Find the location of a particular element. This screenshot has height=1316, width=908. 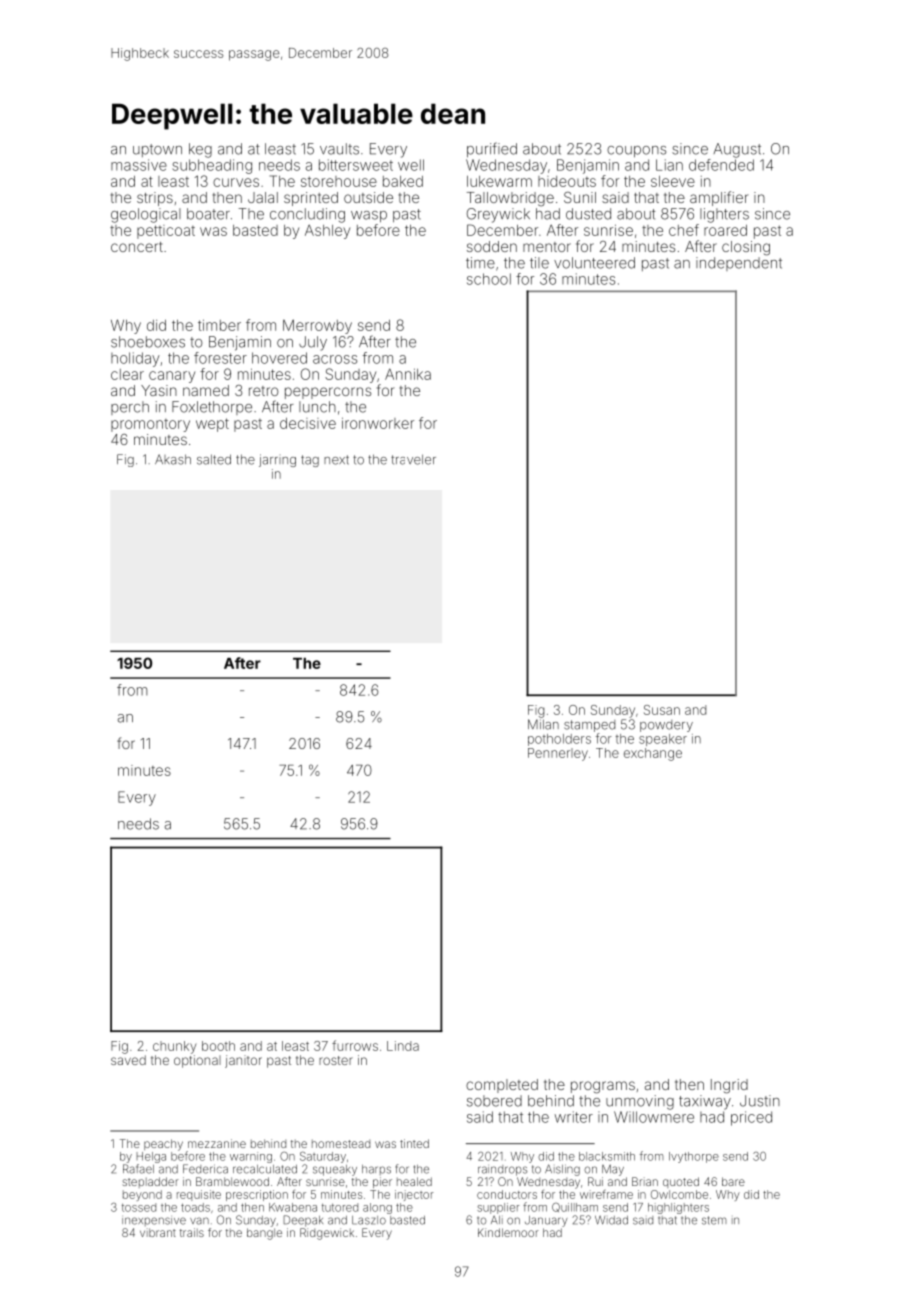

independent is located at coordinates (739, 264).
